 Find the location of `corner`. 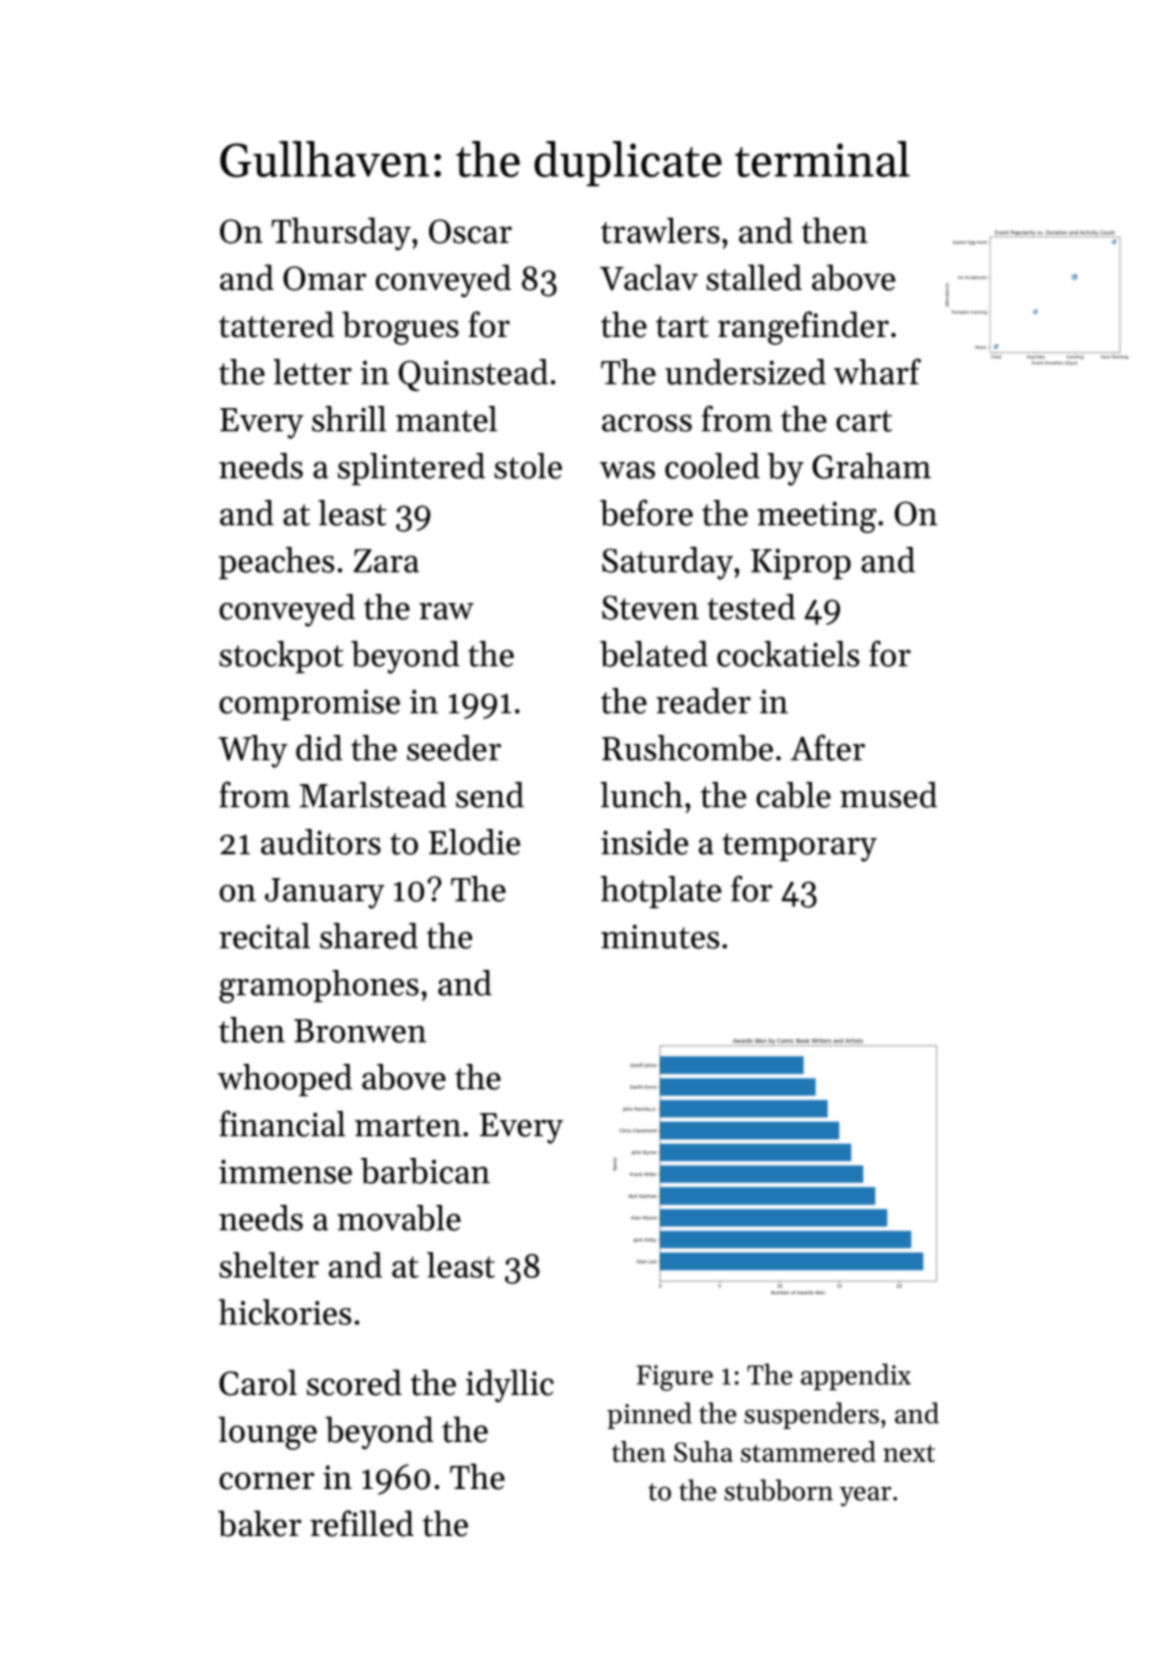

corner is located at coordinates (266, 1481).
